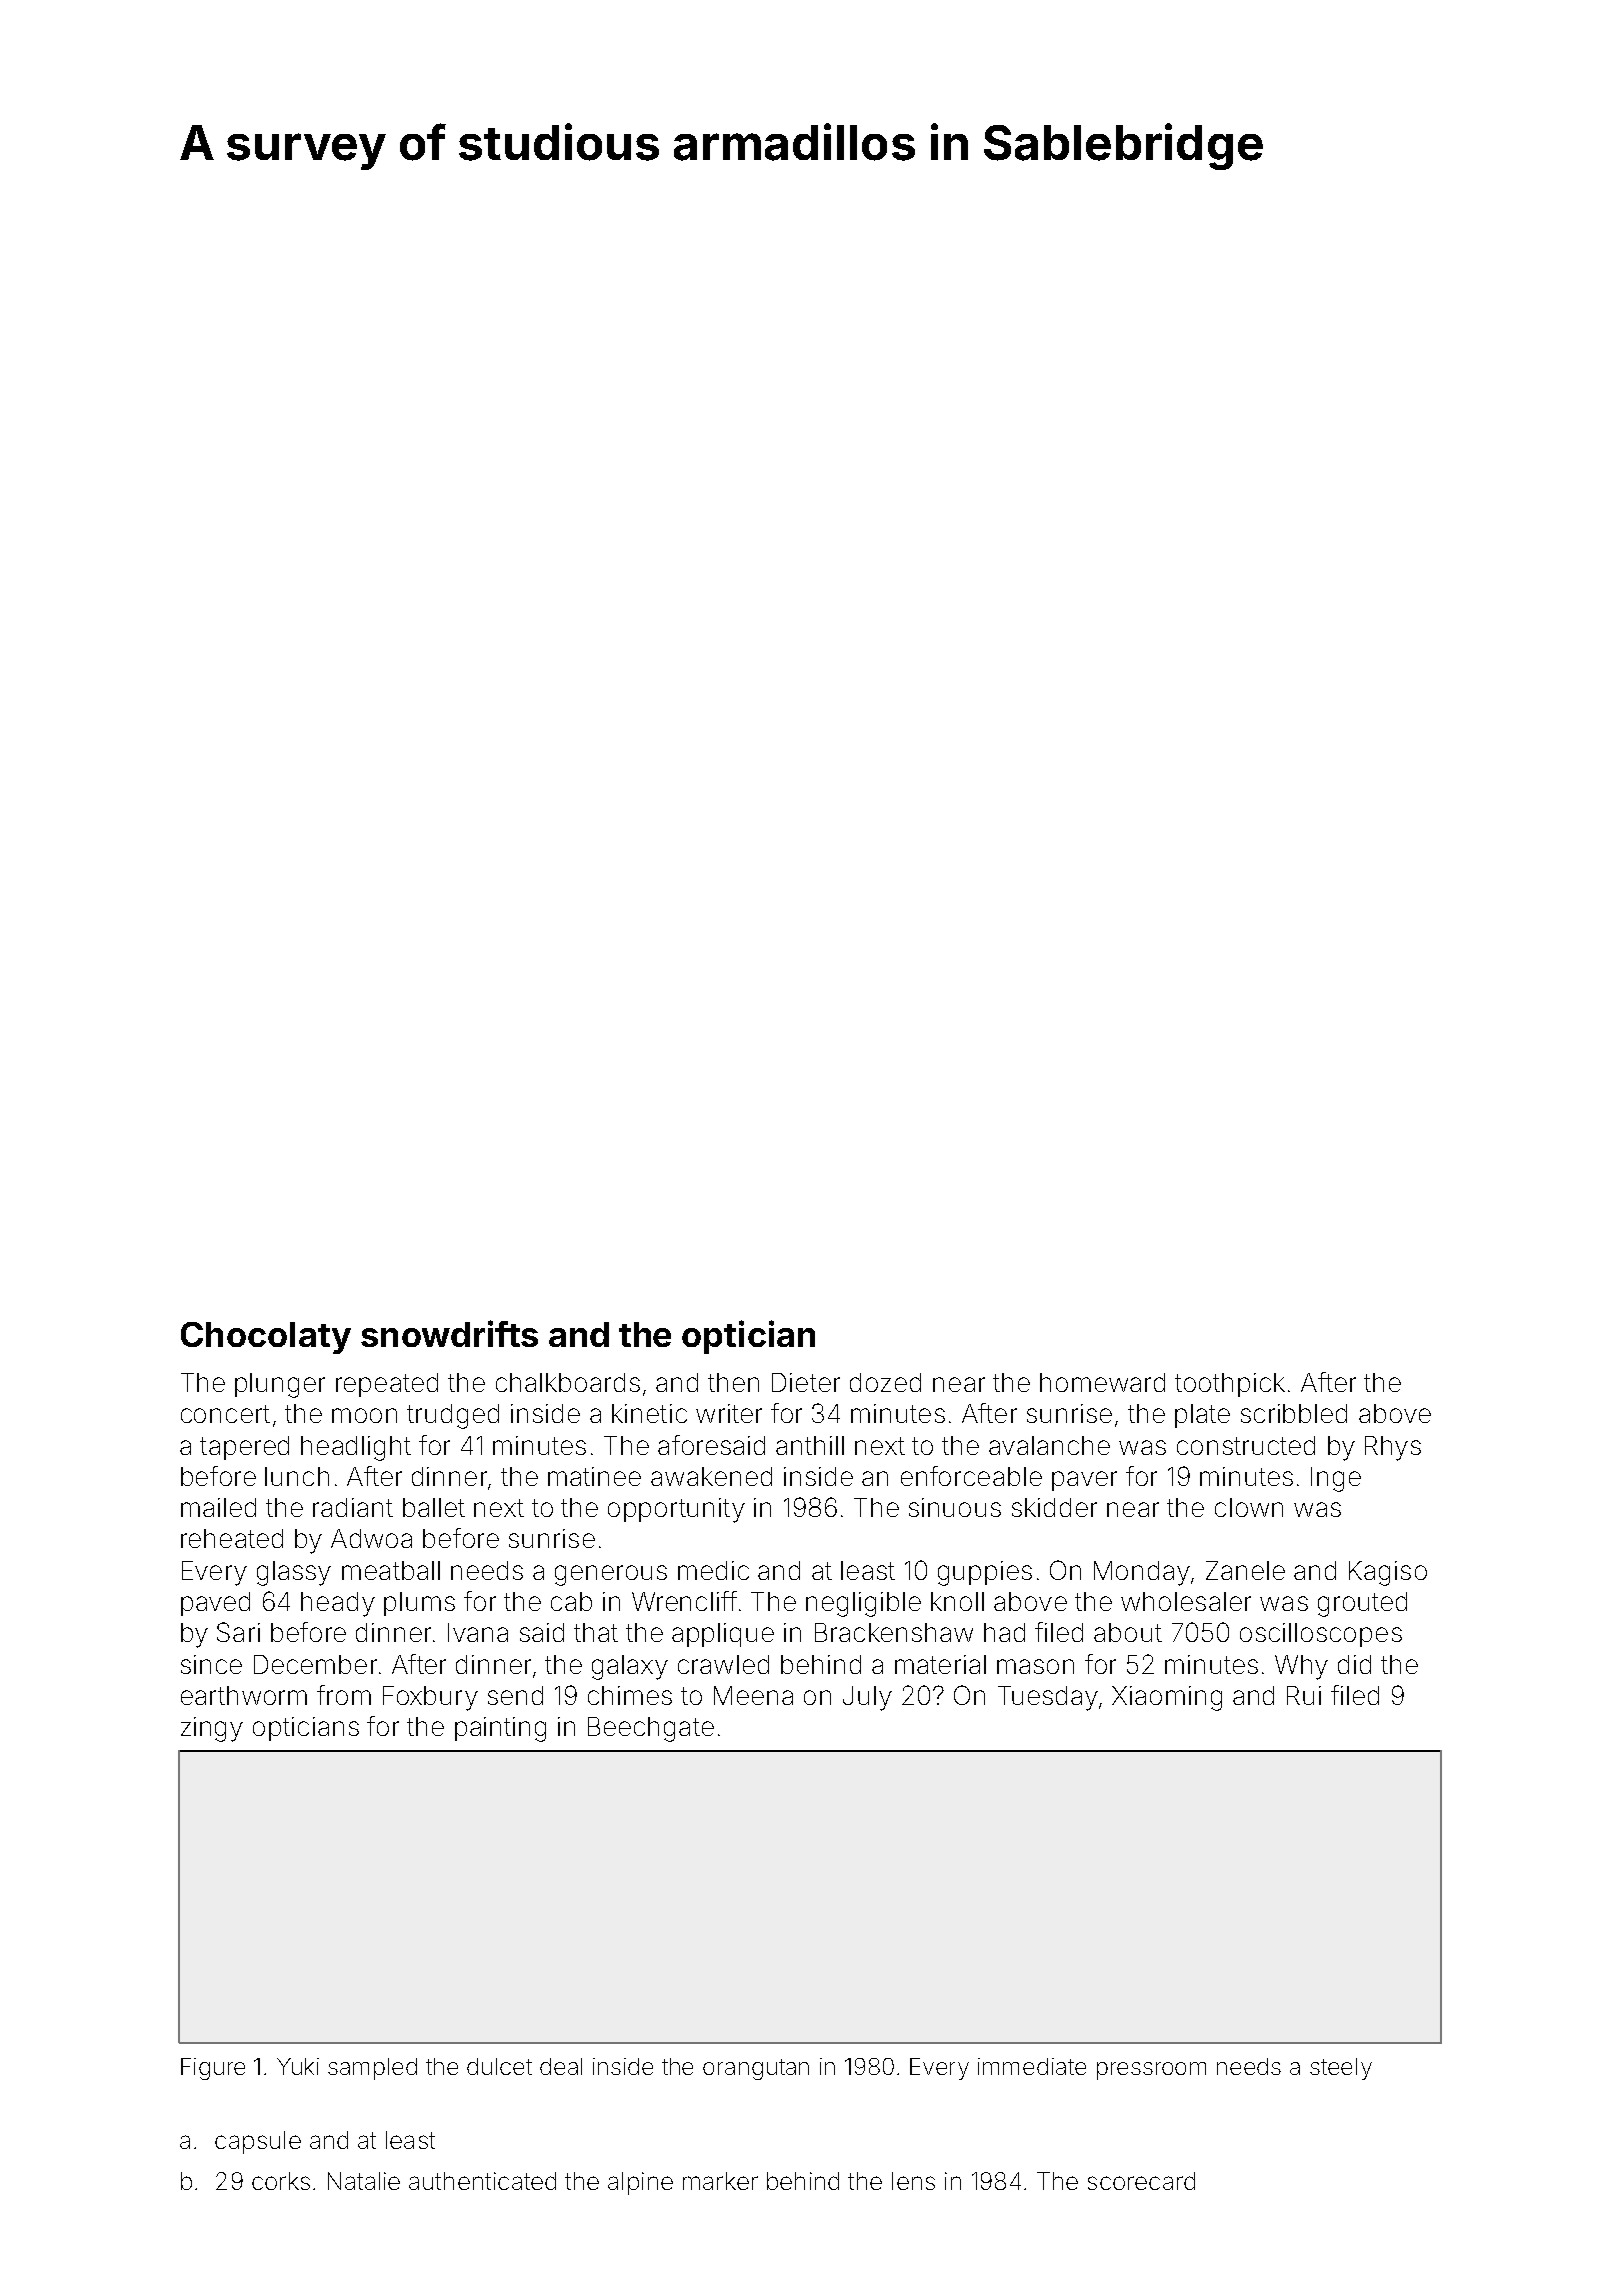  Describe the element at coordinates (213, 2069) in the image. I see `Figure` at that location.
